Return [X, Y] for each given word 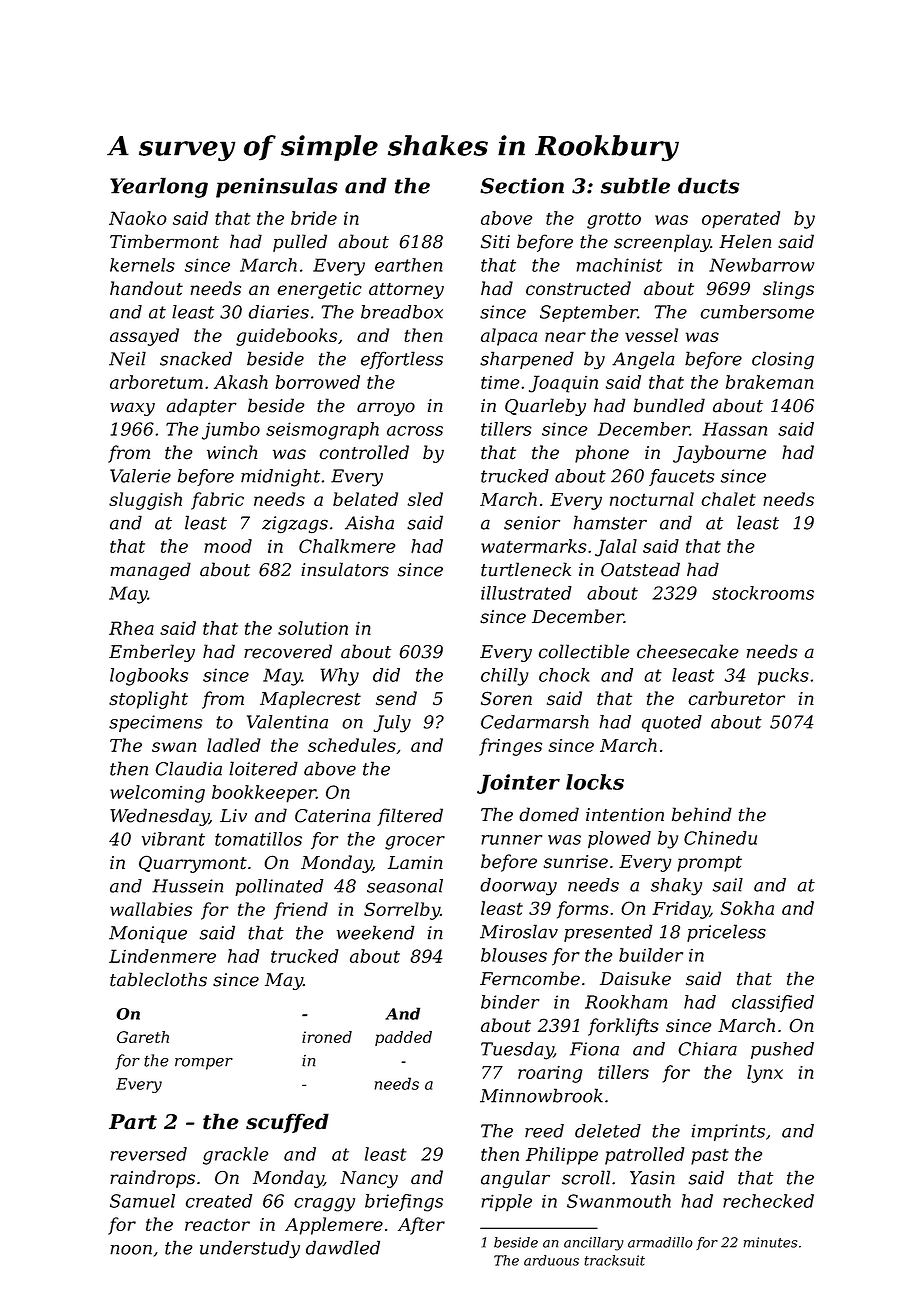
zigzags [295, 524]
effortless [402, 360]
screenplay [662, 243]
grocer [415, 843]
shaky [676, 887]
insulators [345, 569]
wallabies [151, 909]
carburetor [736, 698]
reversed [148, 1154]
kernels [142, 265]
